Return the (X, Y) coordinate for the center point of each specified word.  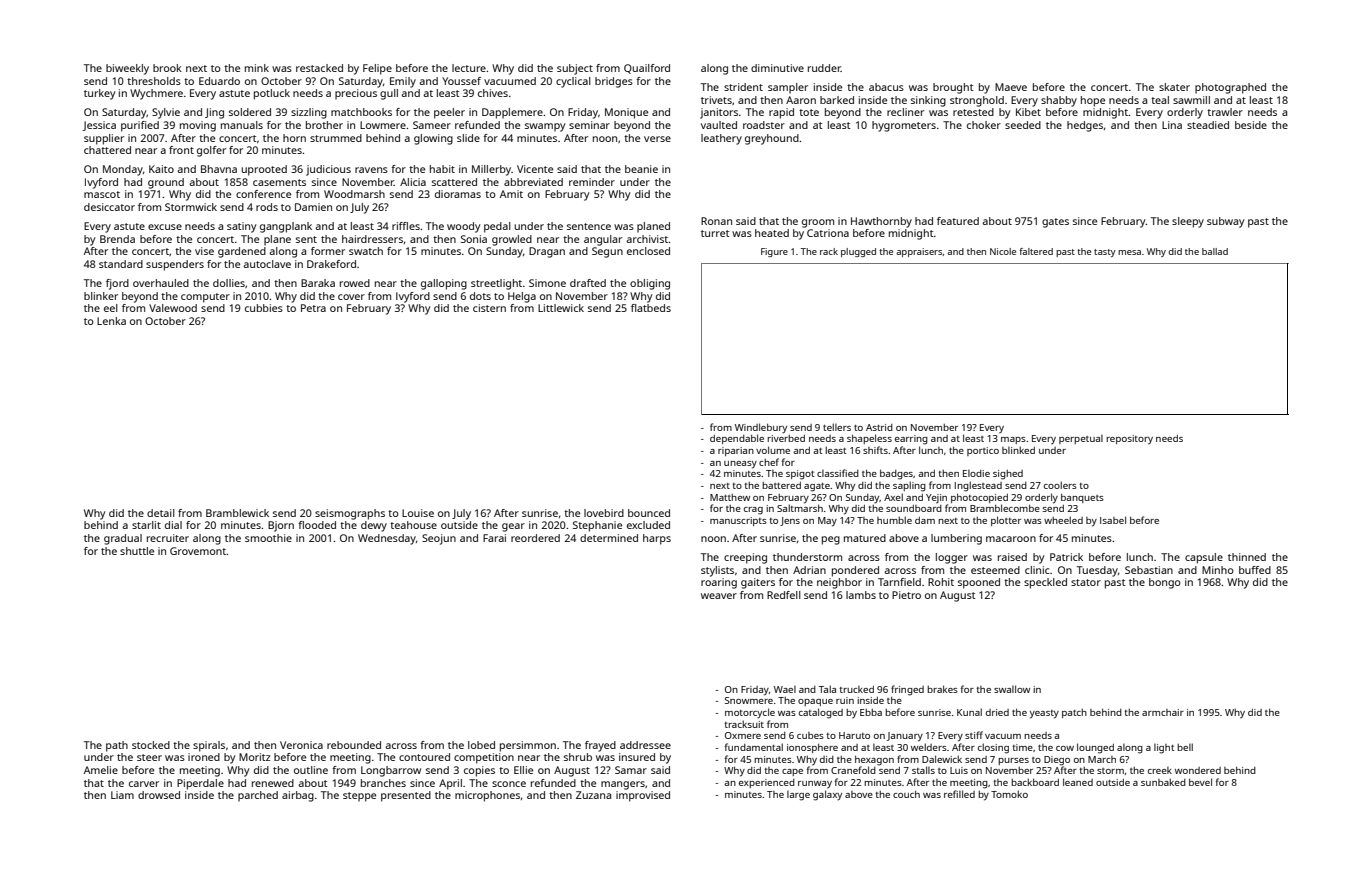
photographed (1230, 88)
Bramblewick (237, 513)
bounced (649, 513)
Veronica (301, 745)
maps (1013, 440)
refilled (959, 794)
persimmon (528, 746)
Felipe (377, 69)
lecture (469, 68)
